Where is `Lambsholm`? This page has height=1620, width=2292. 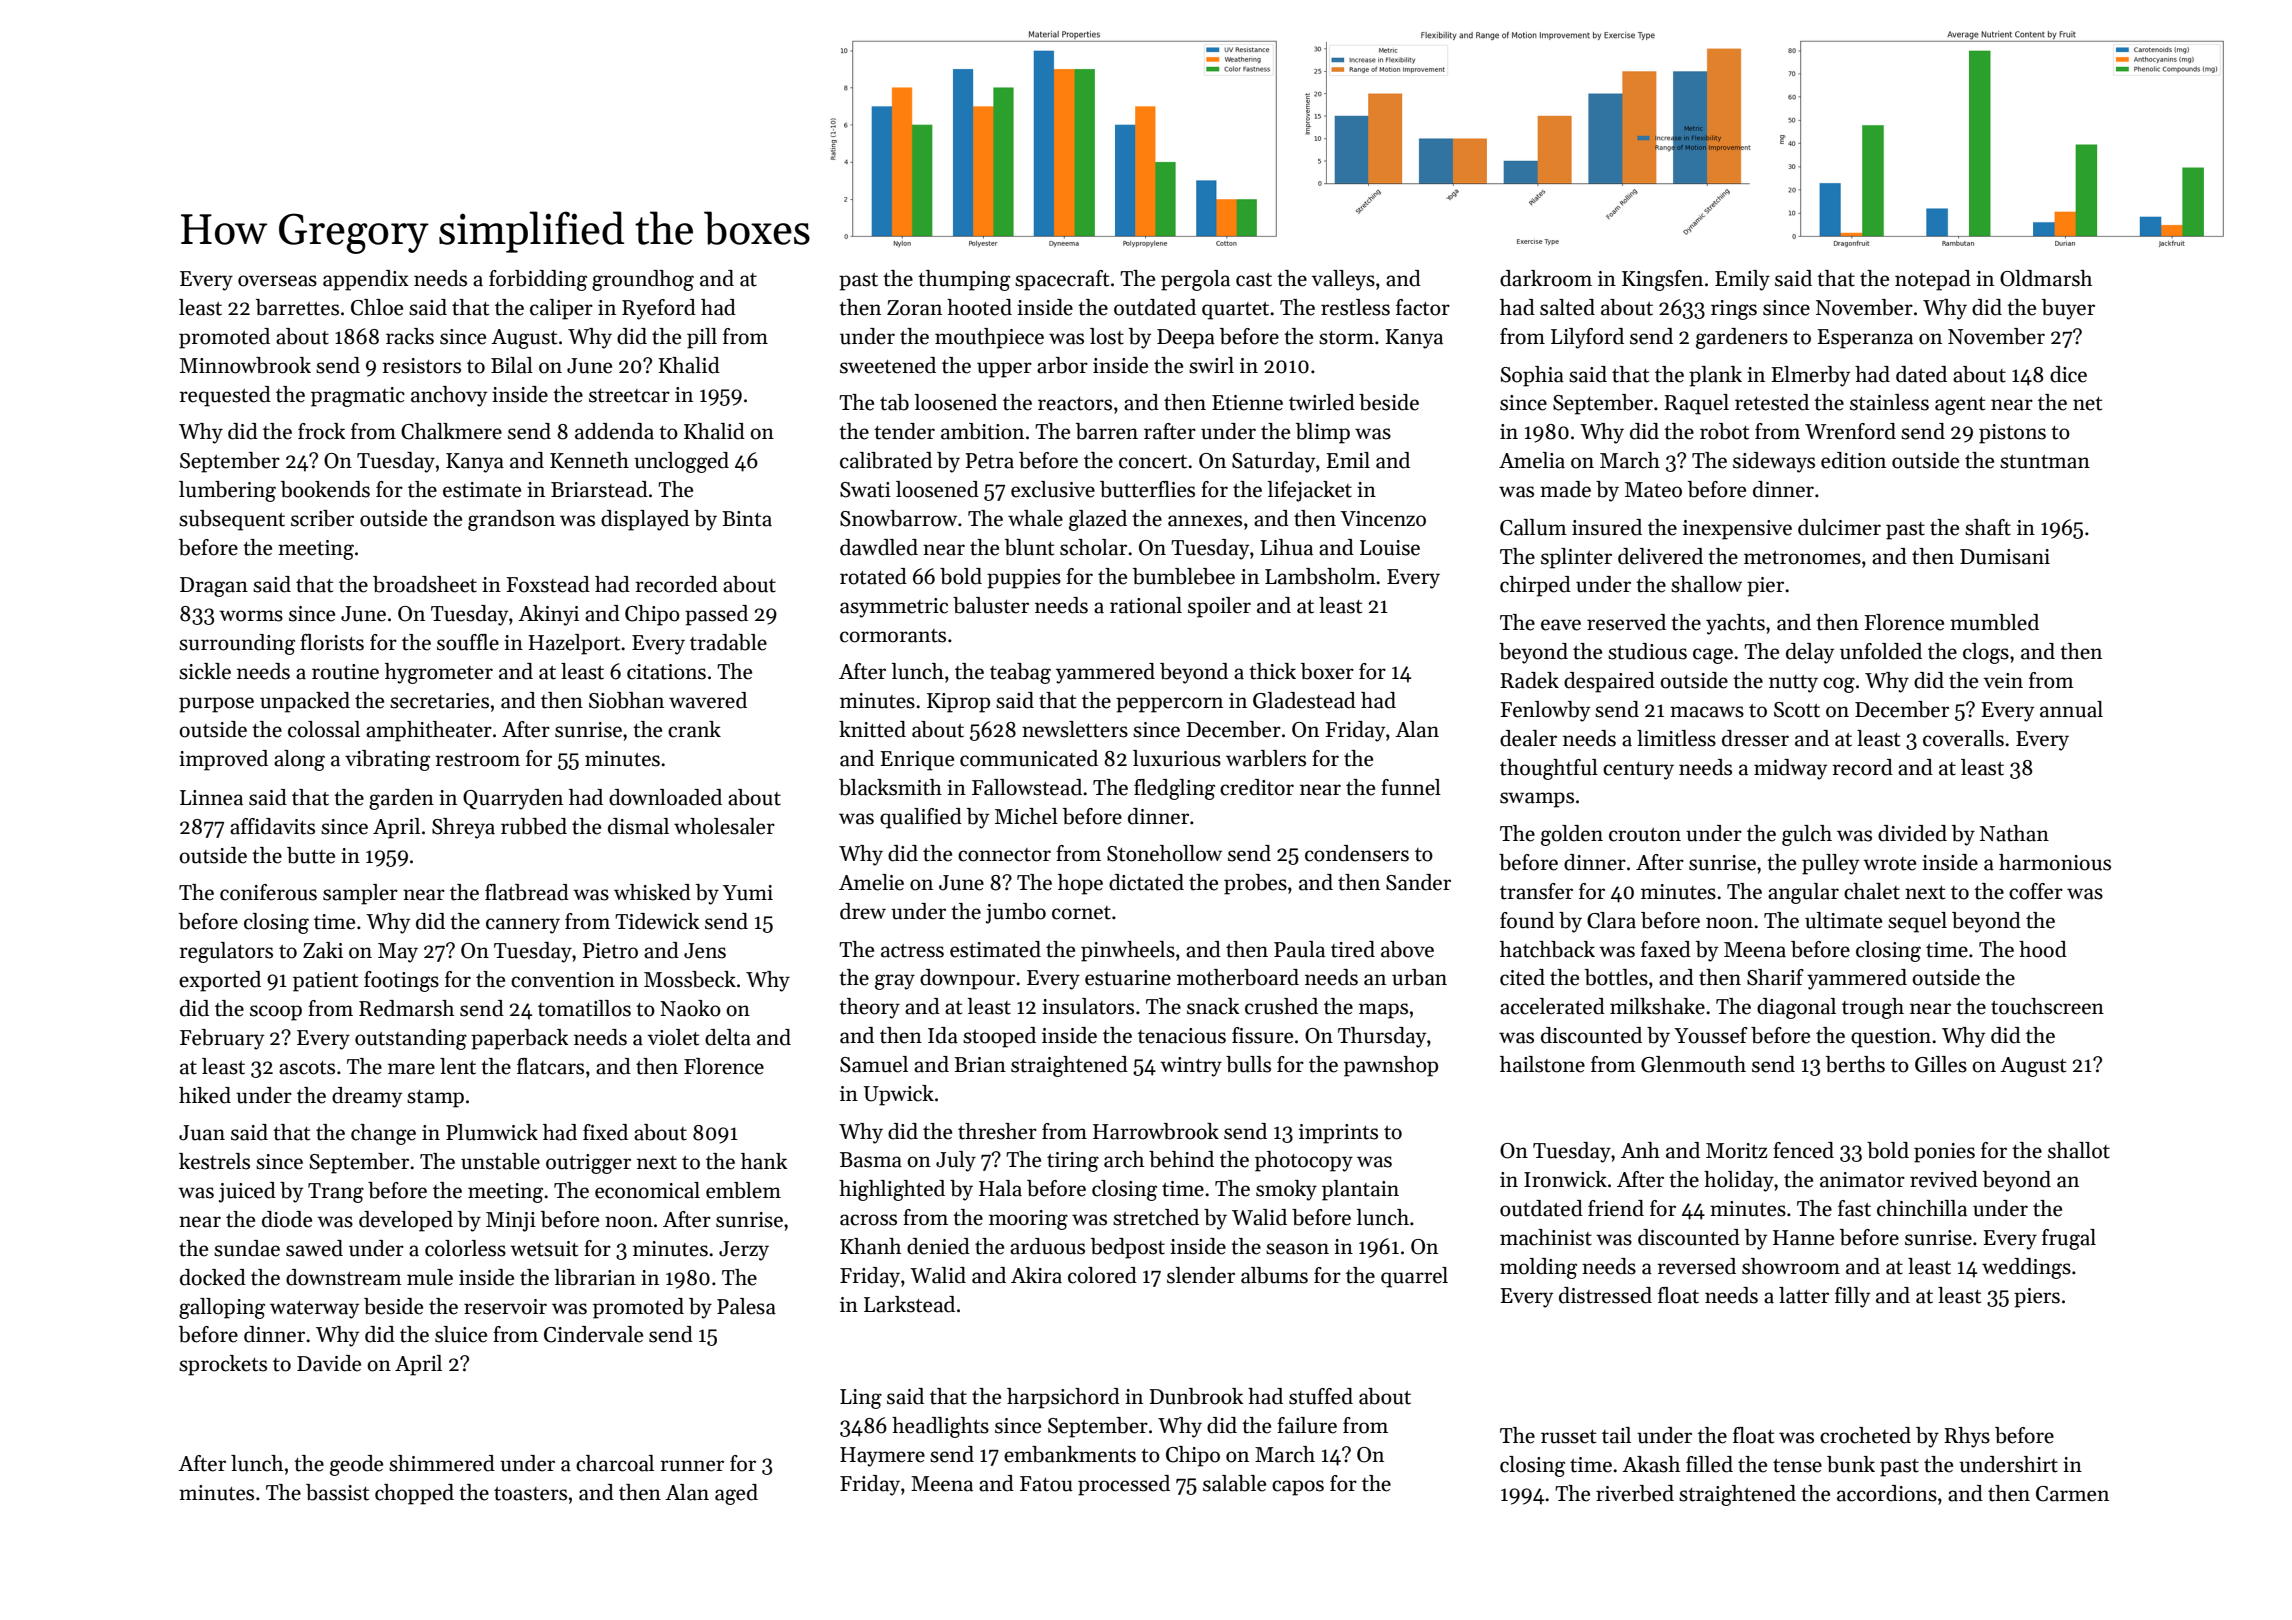 Lambsholm is located at coordinates (1320, 576).
